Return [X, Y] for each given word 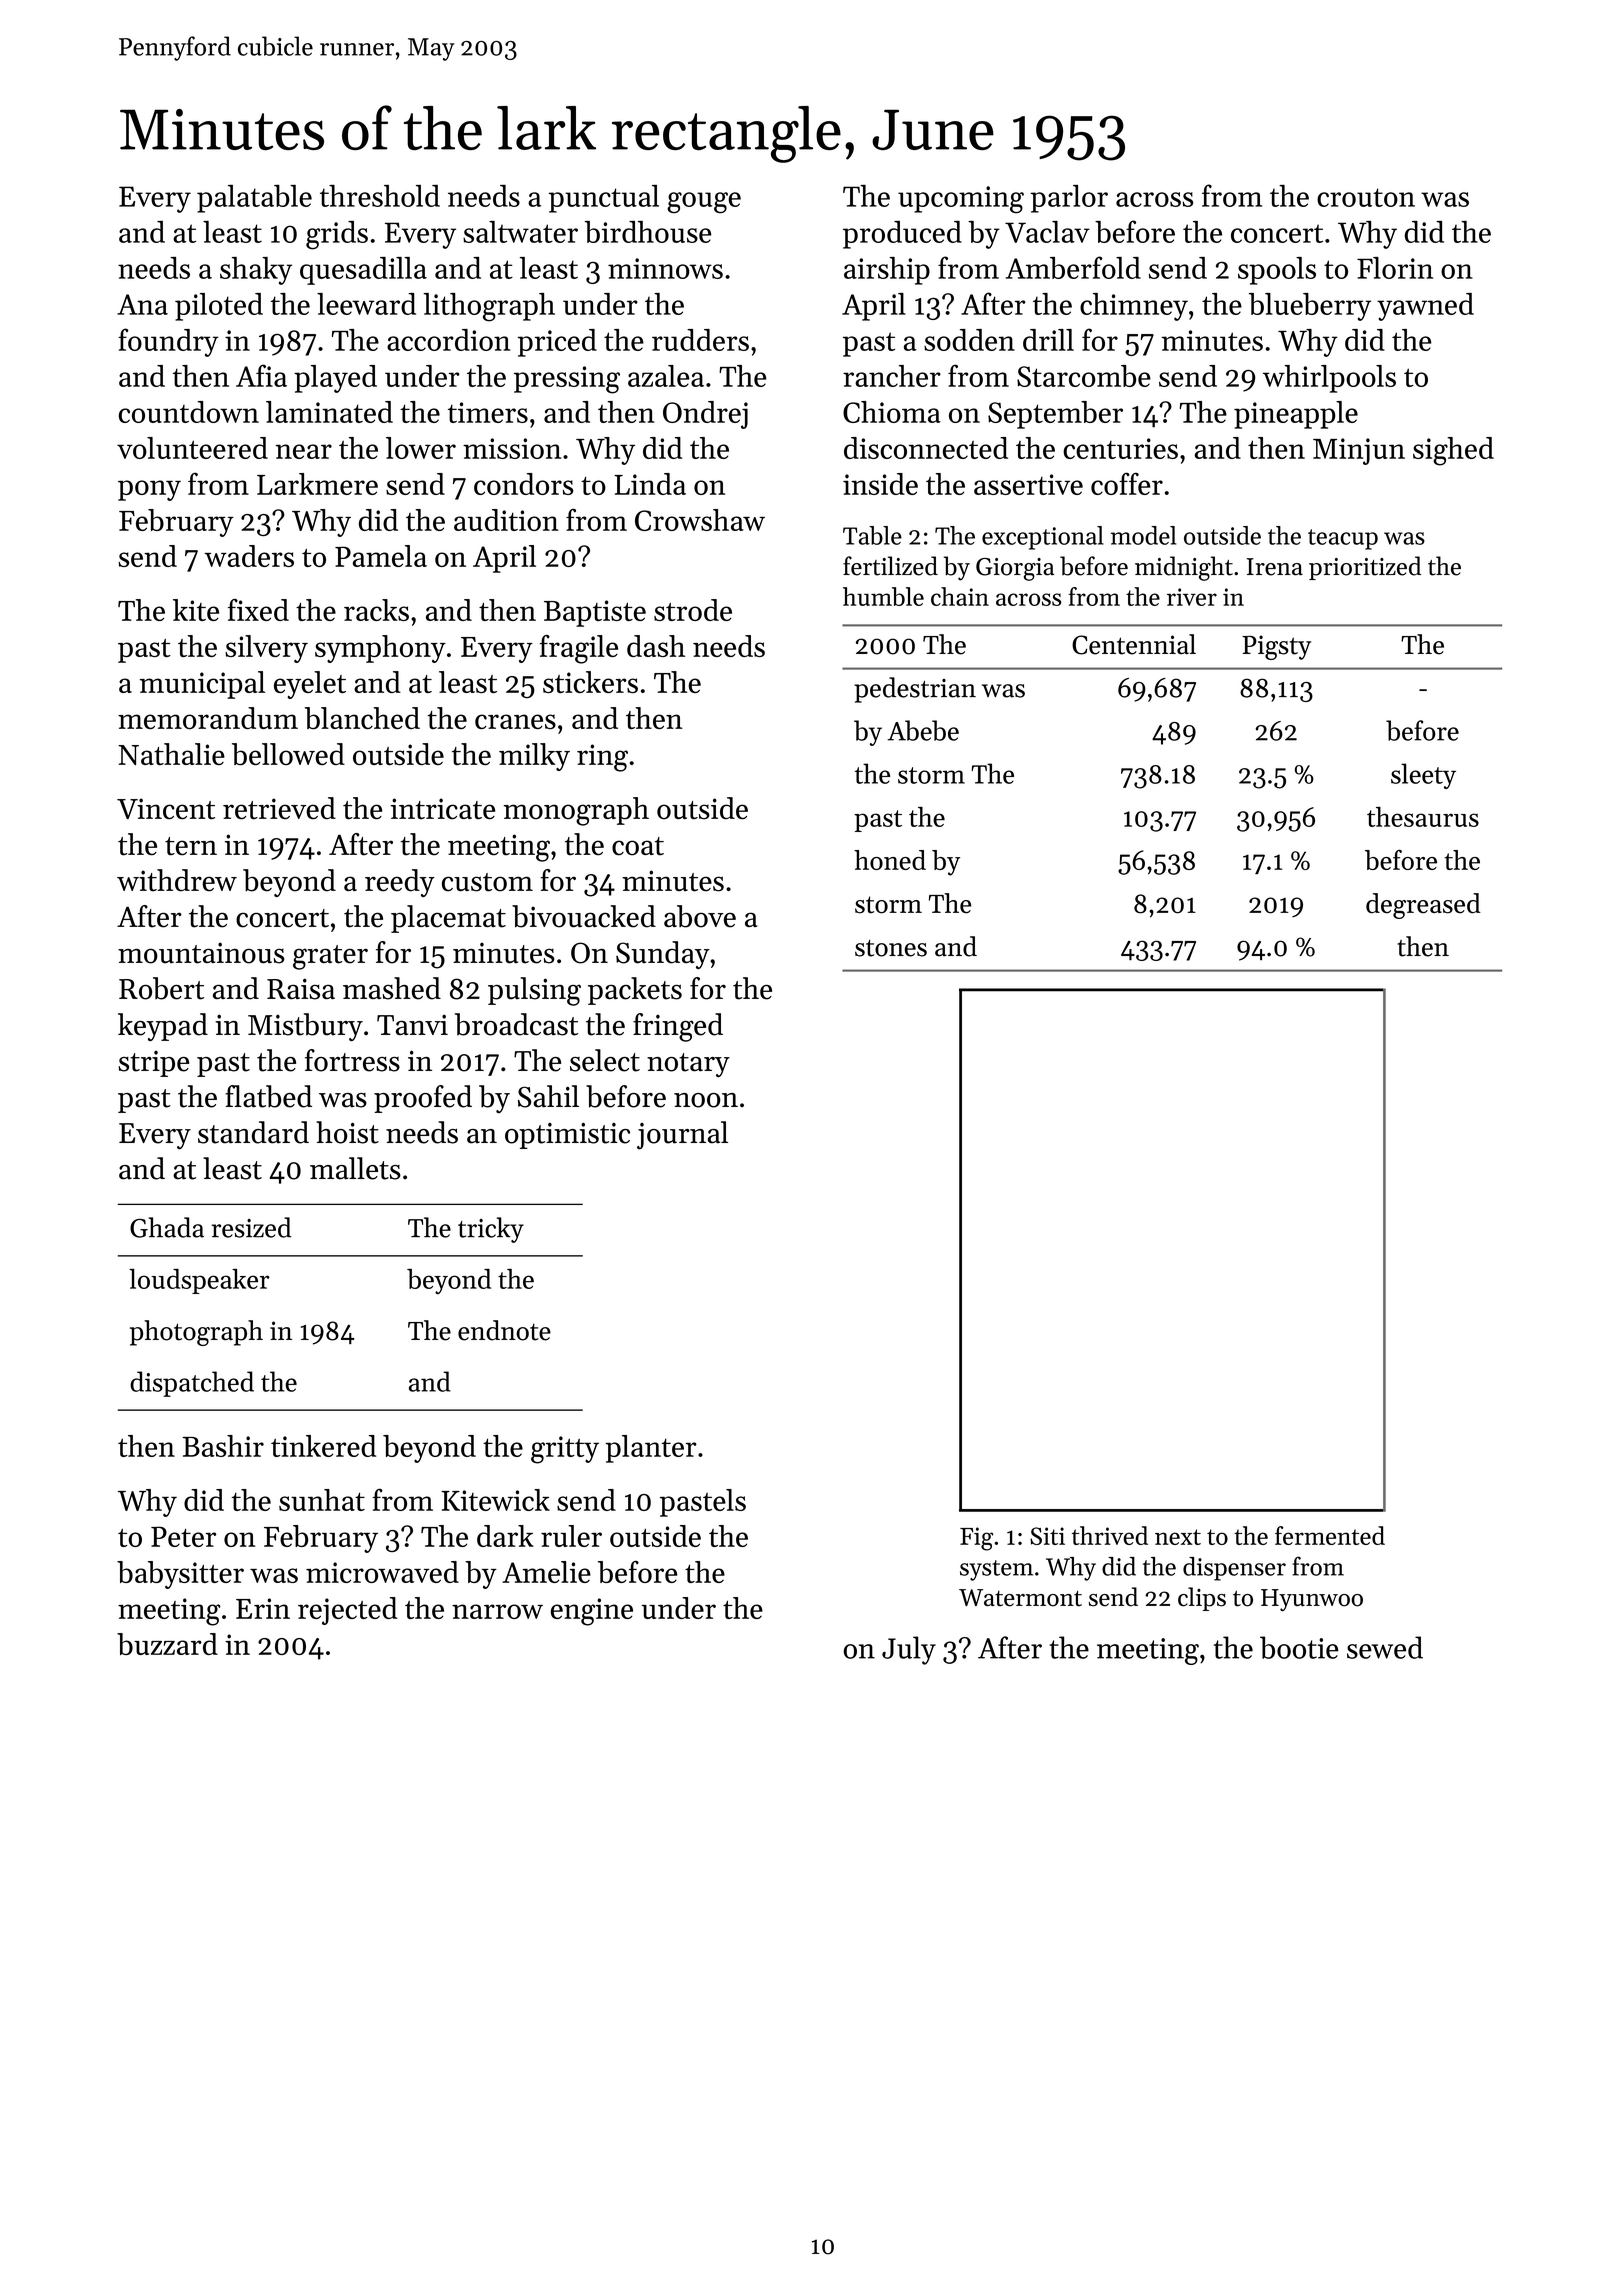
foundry [168, 342]
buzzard [167, 1644]
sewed [1385, 1647]
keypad [163, 1027]
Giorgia [1015, 569]
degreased [1423, 906]
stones [891, 948]
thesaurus [1423, 817]
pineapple [1296, 415]
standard [253, 1132]
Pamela [381, 556]
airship [887, 271]
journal [682, 1135]
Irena [1275, 567]
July [909, 1650]
